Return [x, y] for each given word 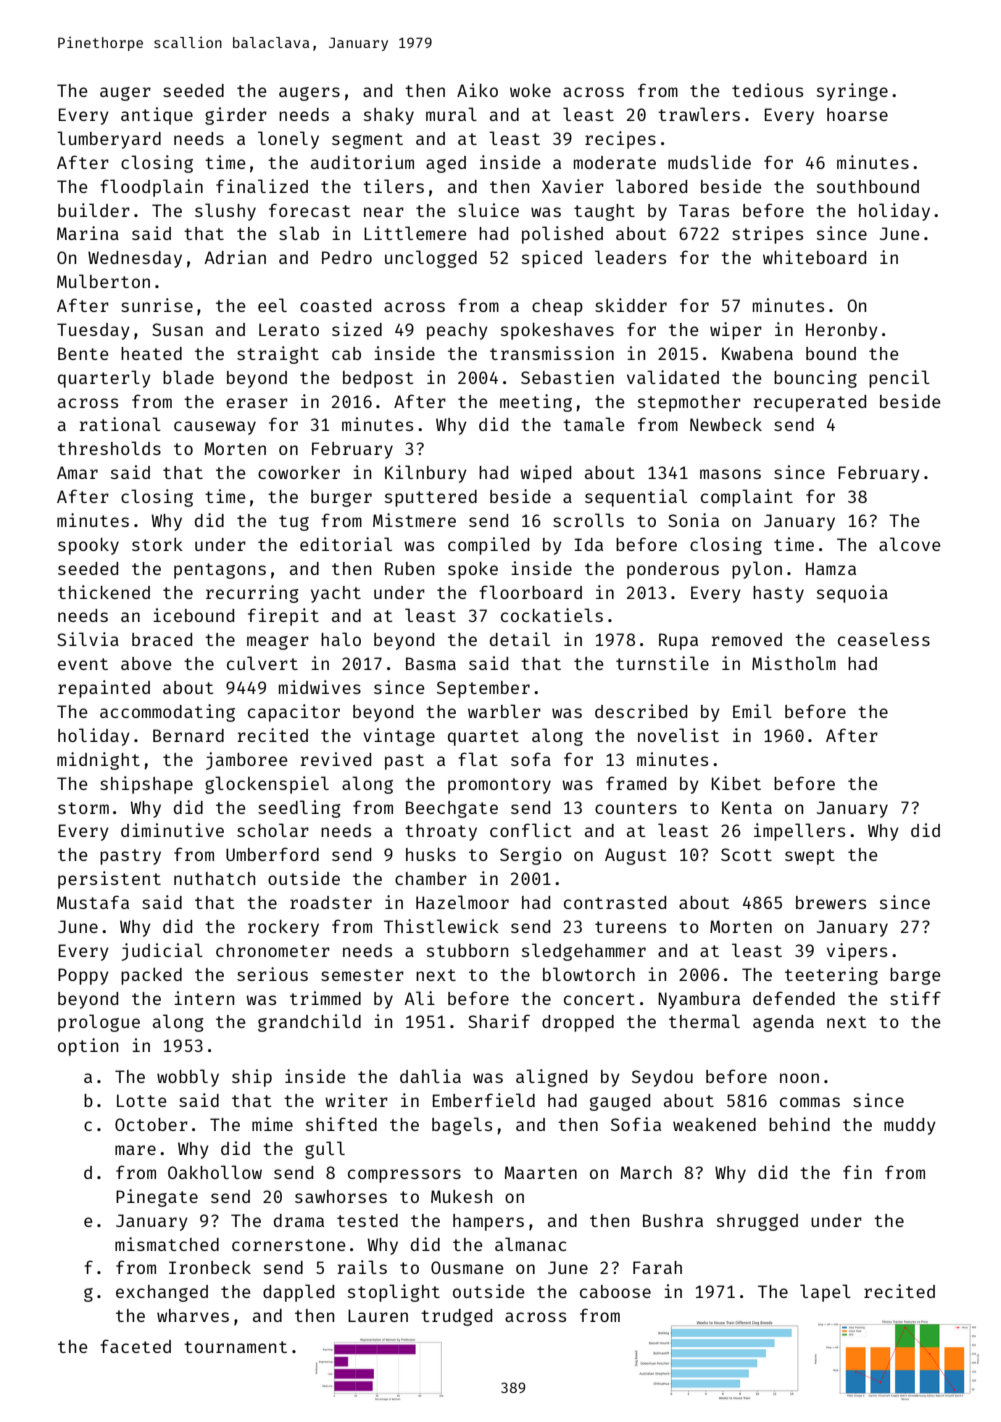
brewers [831, 902]
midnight [98, 761]
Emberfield [484, 1100]
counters [636, 808]
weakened [714, 1124]
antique [157, 116]
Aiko [477, 90]
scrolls [588, 520]
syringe [852, 92]
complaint [747, 498]
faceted [135, 1346]
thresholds [109, 448]
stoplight [394, 1293]
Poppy [83, 976]
